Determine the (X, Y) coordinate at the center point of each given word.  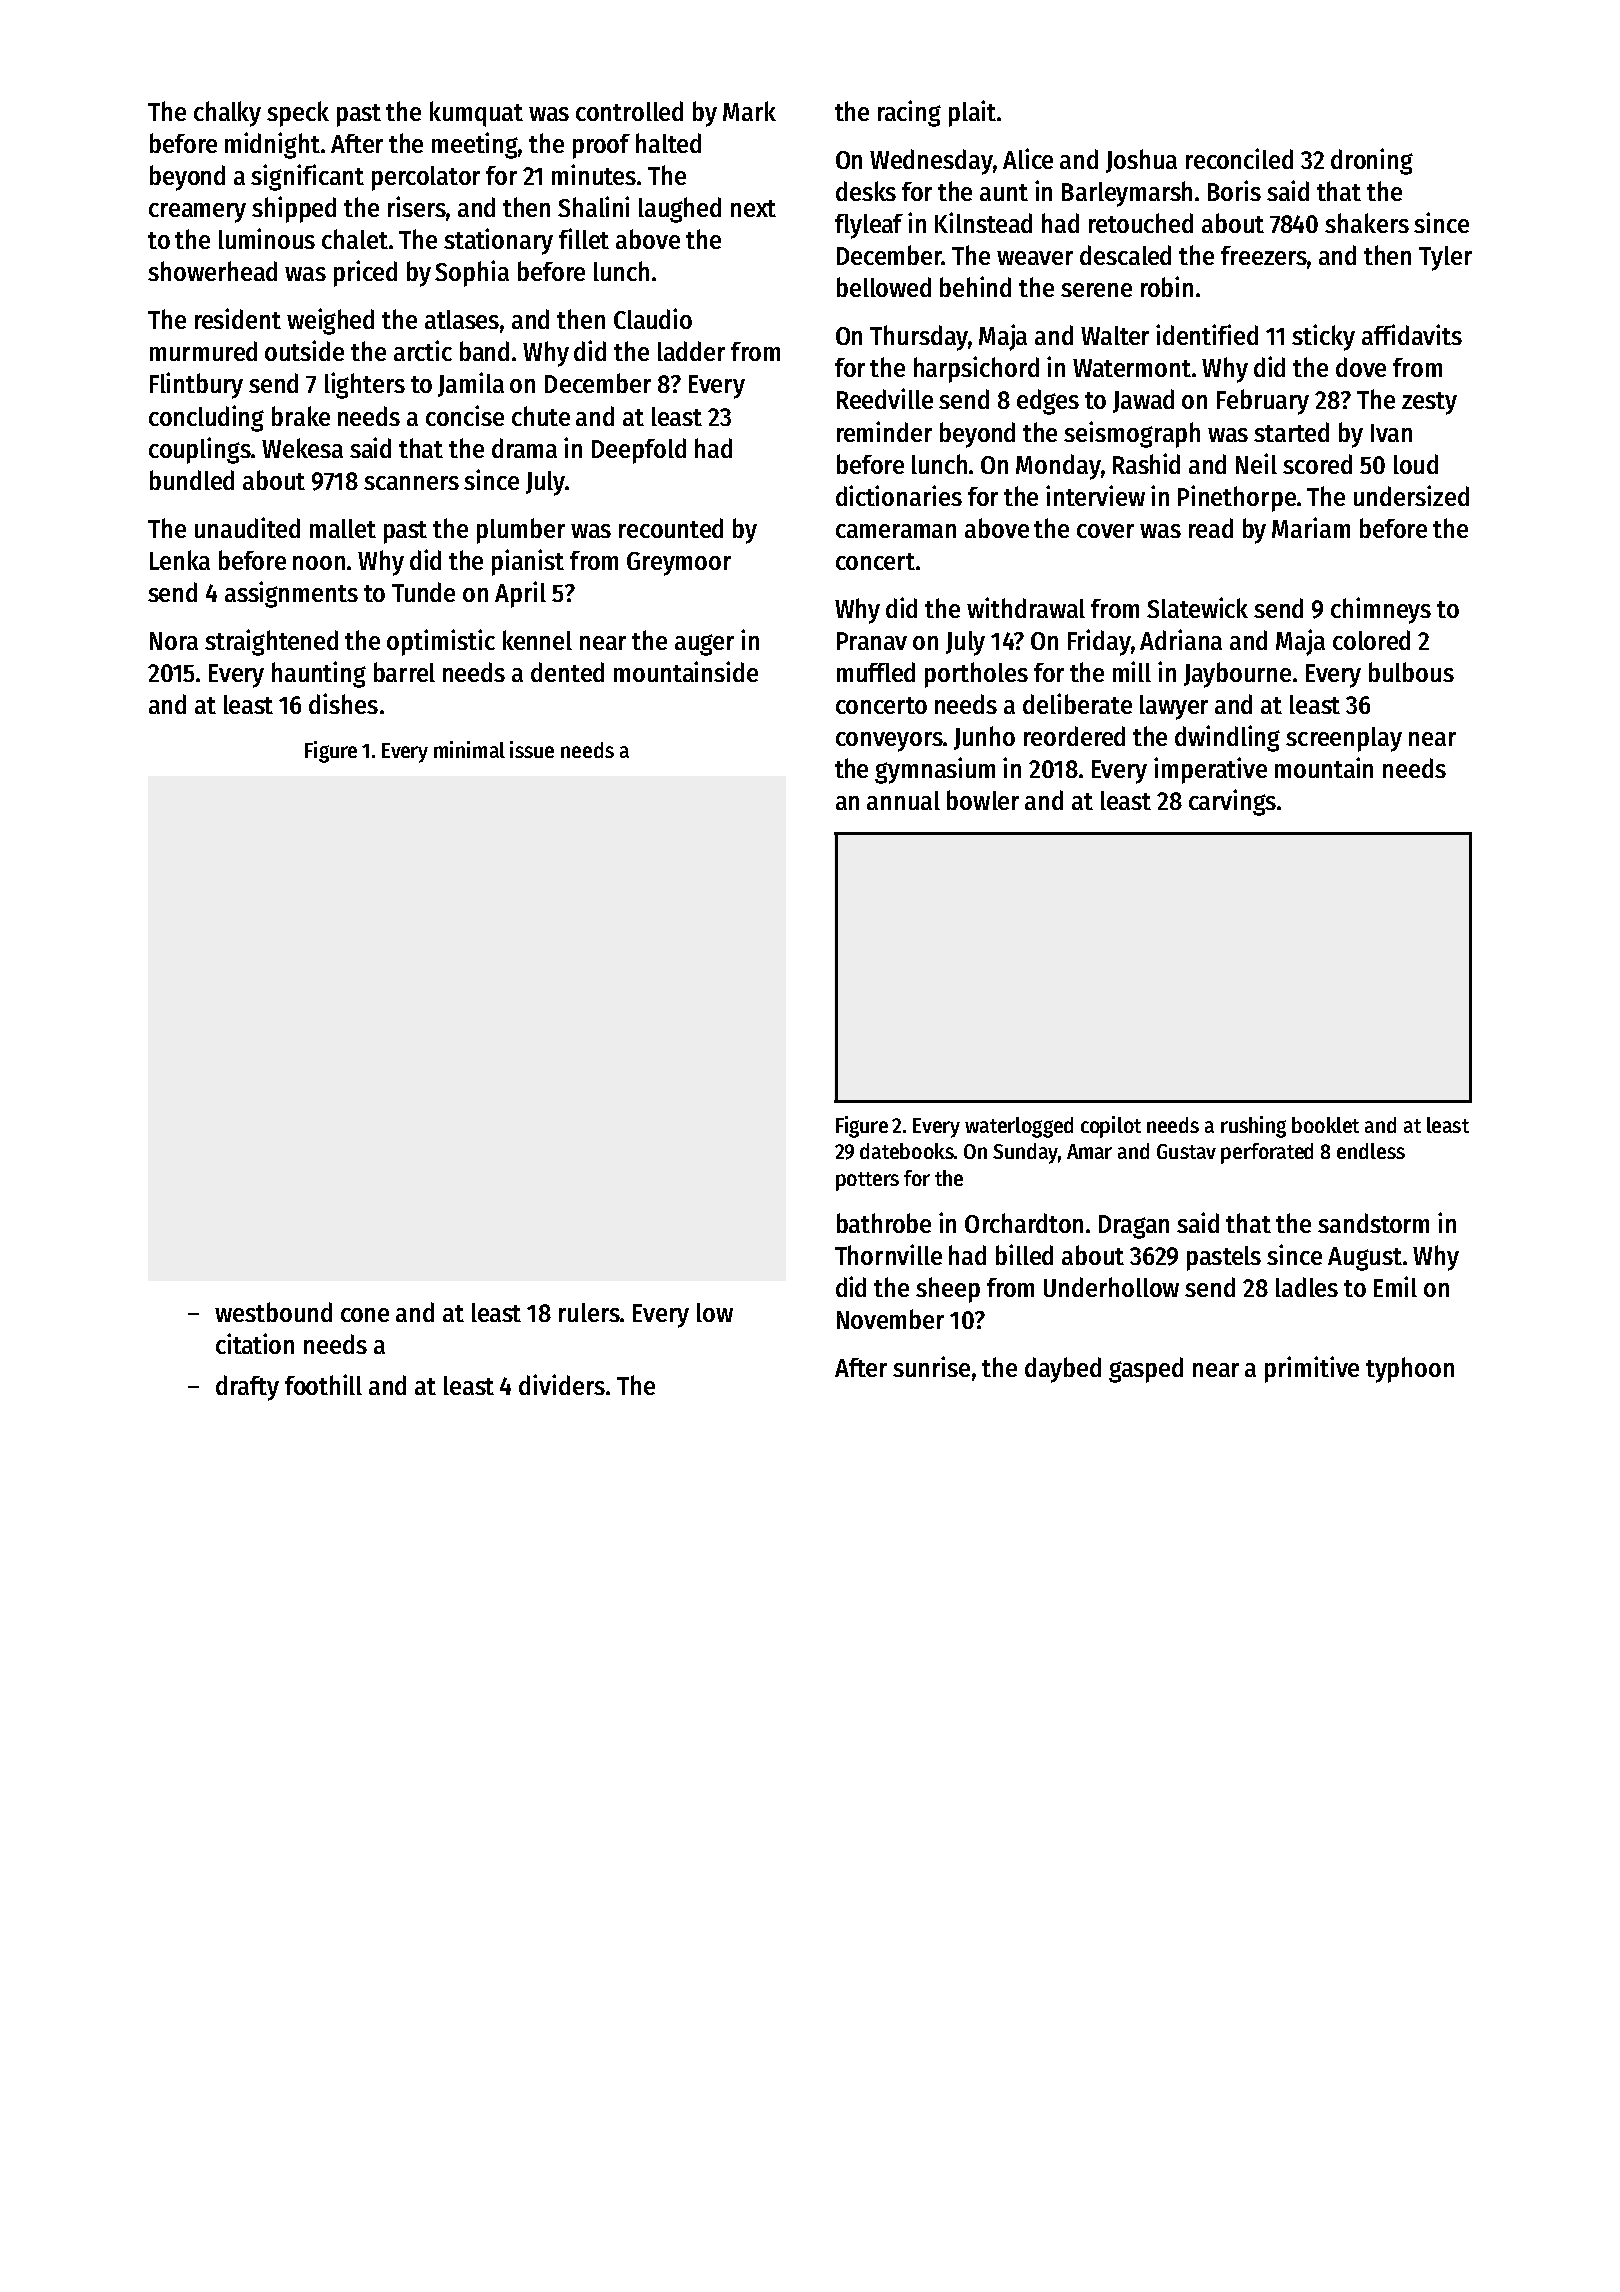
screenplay (1344, 739)
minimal (469, 749)
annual (903, 800)
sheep (948, 1290)
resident (238, 318)
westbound (273, 1312)
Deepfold (639, 451)
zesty (1429, 403)
